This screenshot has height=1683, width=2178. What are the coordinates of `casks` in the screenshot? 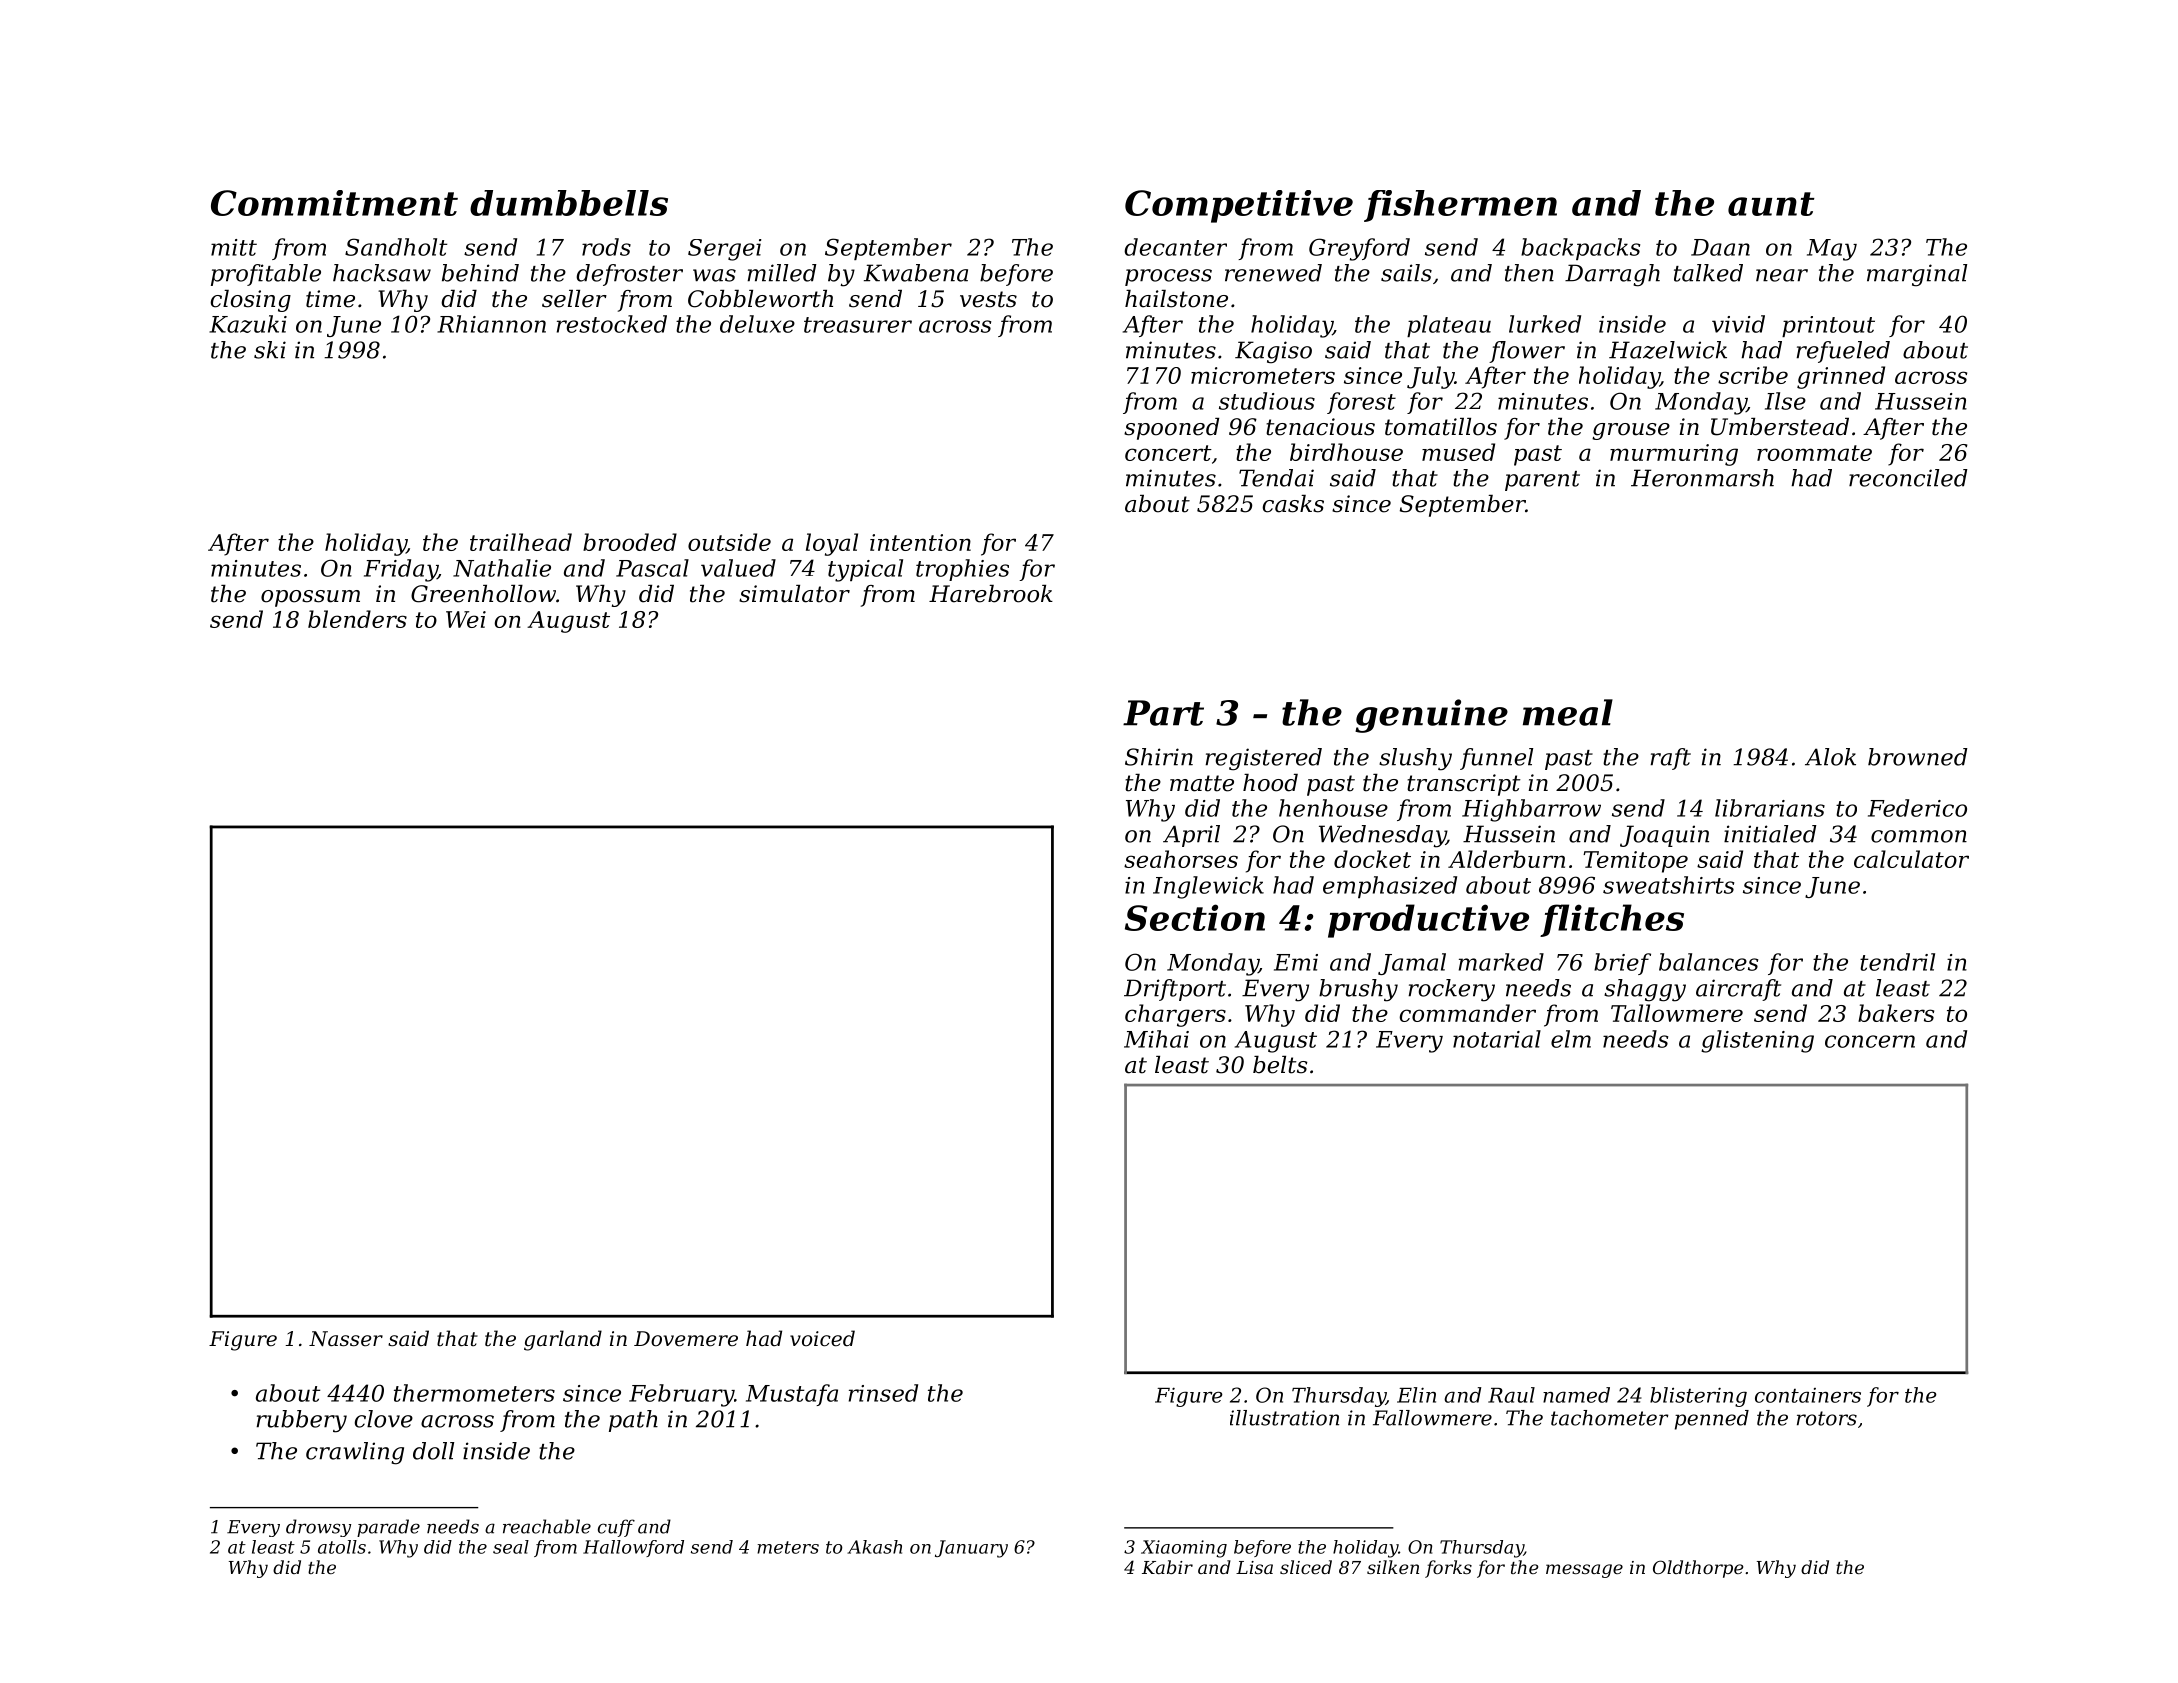 It's located at (1293, 504).
